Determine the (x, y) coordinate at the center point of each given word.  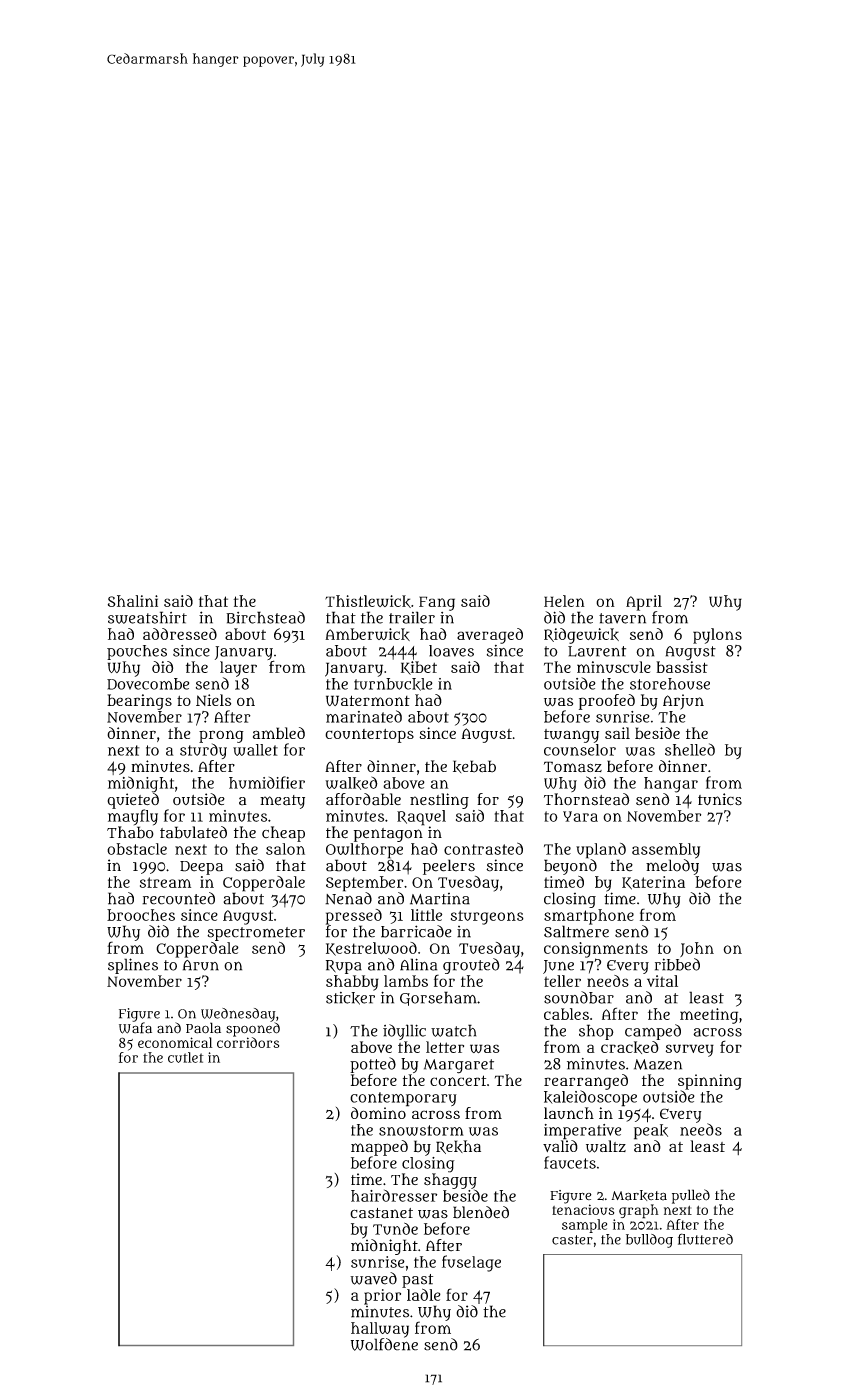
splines (133, 966)
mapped (379, 1148)
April (644, 603)
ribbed (677, 964)
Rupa (344, 967)
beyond (570, 867)
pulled (691, 1196)
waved (373, 1278)
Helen (564, 601)
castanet (381, 1213)
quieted (133, 801)
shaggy (450, 1181)
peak (651, 1132)
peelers (449, 867)
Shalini (133, 601)
